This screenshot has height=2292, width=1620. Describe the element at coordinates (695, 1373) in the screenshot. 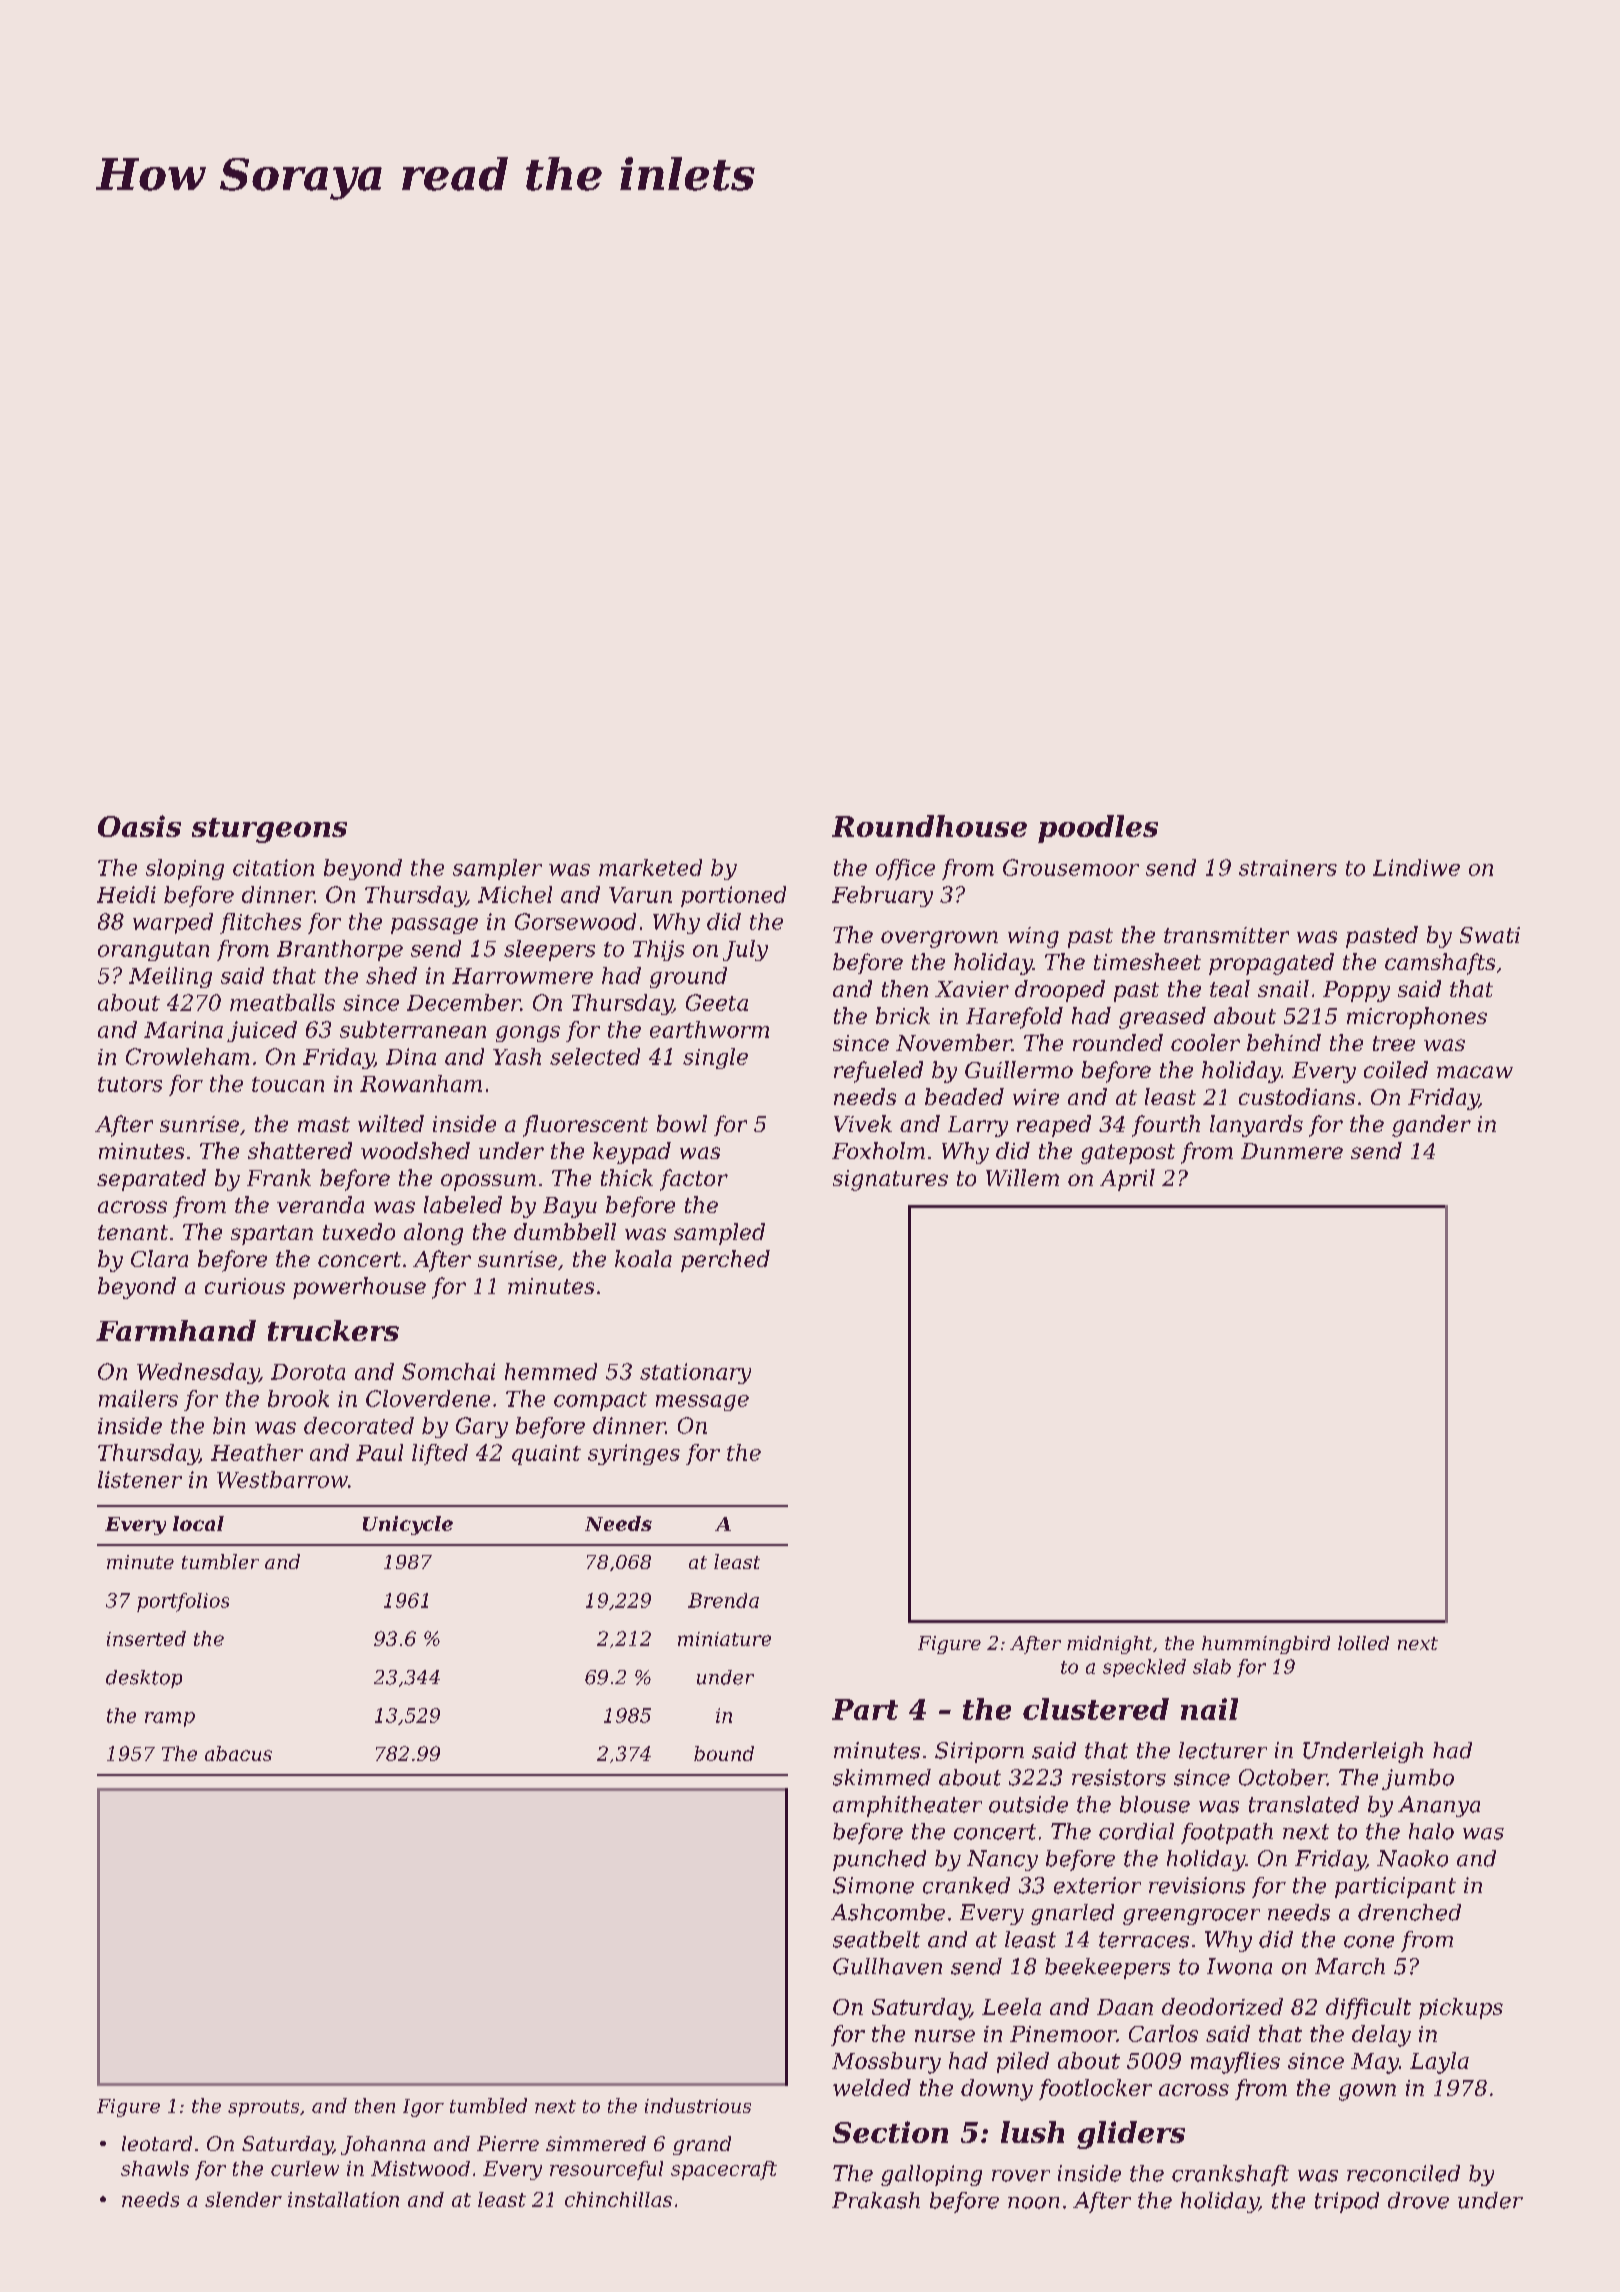

I see `stationary` at that location.
